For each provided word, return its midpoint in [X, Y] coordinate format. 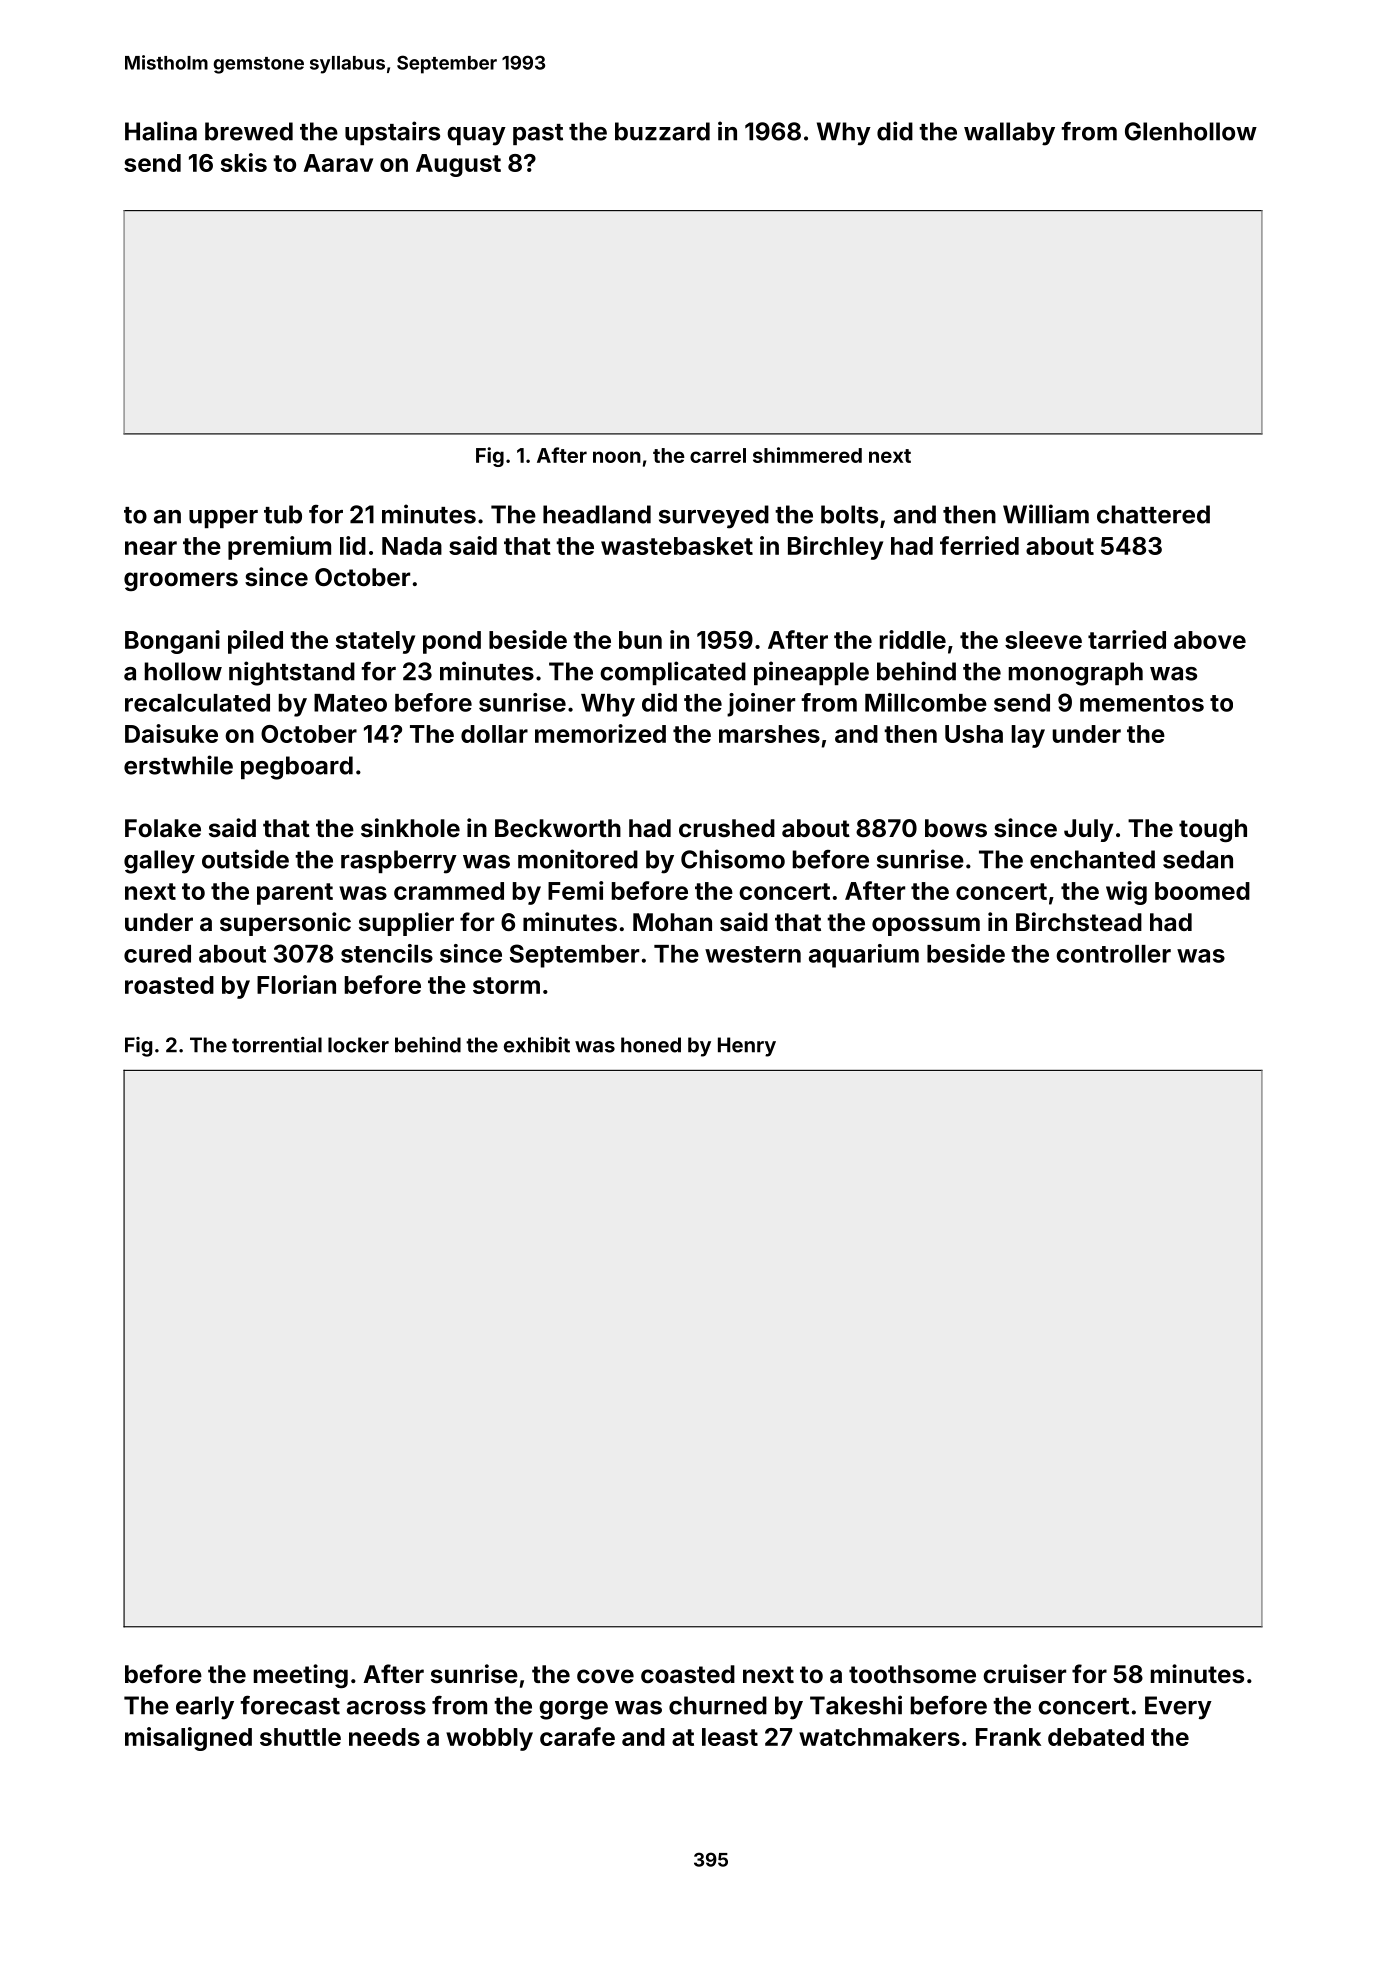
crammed [449, 891]
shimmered [807, 455]
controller [1113, 954]
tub [283, 514]
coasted [688, 1674]
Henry [747, 1047]
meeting [301, 1676]
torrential [277, 1045]
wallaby [1009, 134]
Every [1178, 1708]
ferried [979, 545]
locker [358, 1045]
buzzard [662, 131]
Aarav [338, 163]
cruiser [1024, 1674]
